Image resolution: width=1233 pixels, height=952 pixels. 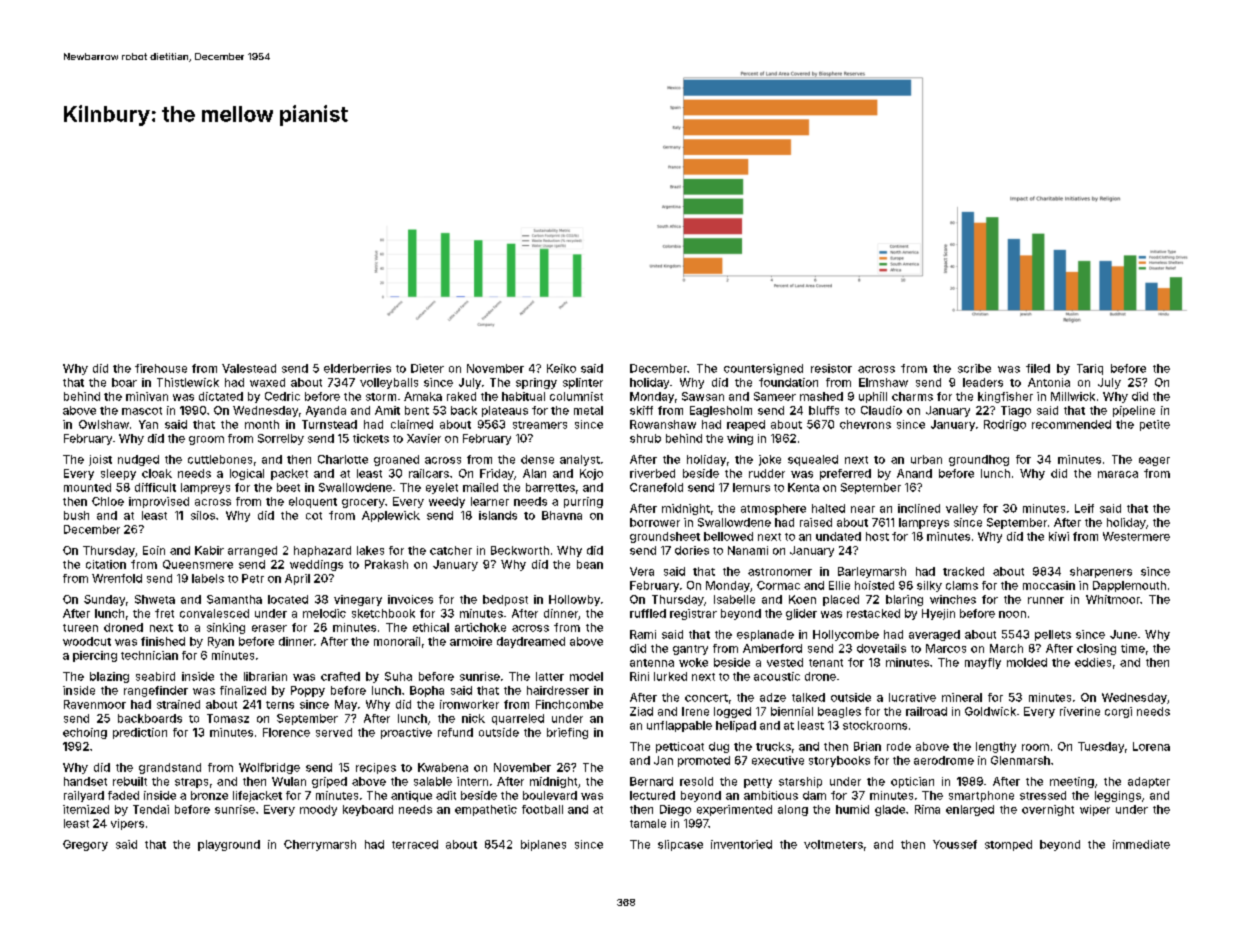 I want to click on silos, so click(x=203, y=515).
